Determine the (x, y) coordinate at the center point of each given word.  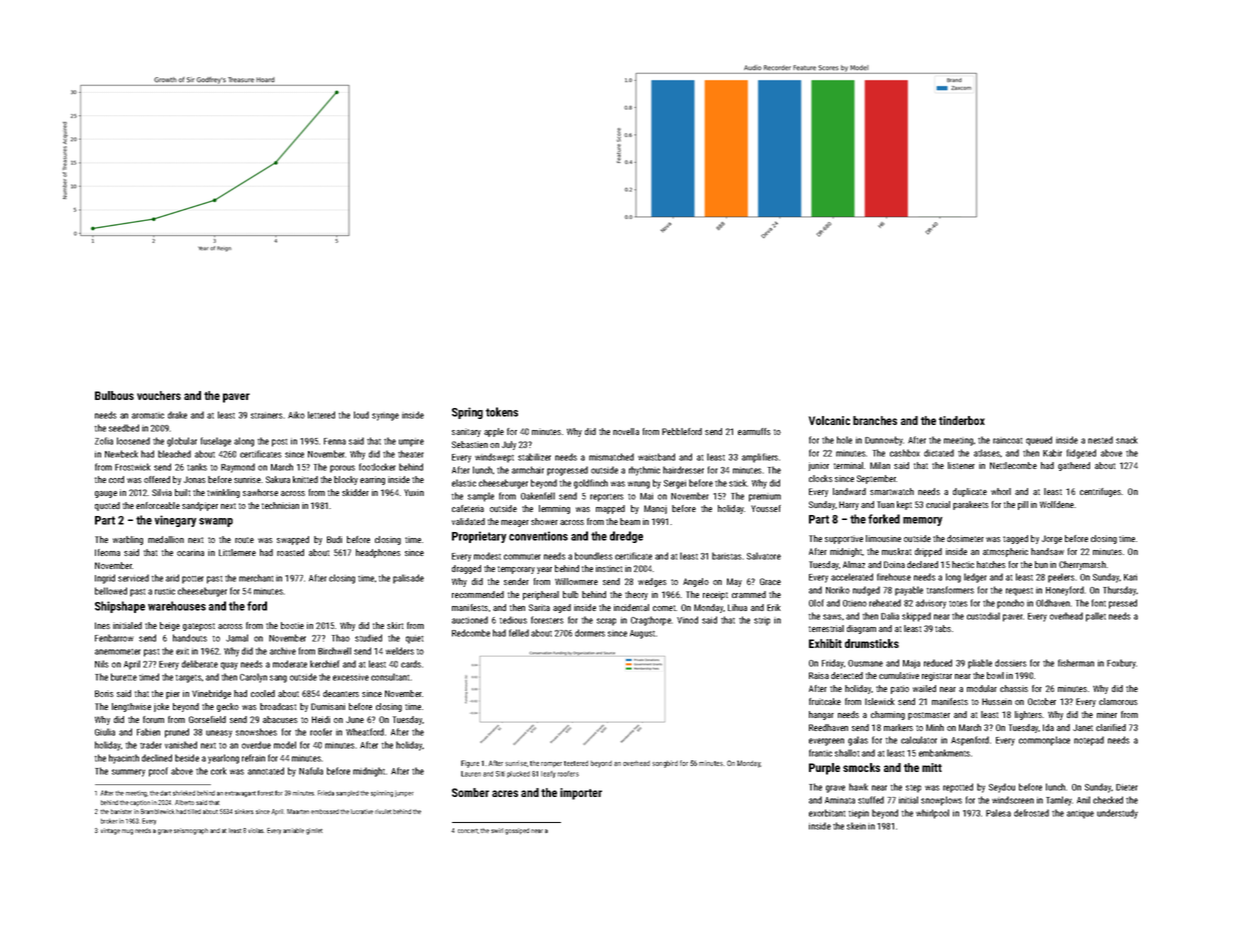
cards (411, 664)
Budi (334, 539)
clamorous (1118, 701)
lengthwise (131, 707)
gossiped (517, 831)
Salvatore (764, 556)
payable (909, 591)
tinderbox (962, 420)
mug (127, 832)
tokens (502, 412)
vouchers (159, 395)
